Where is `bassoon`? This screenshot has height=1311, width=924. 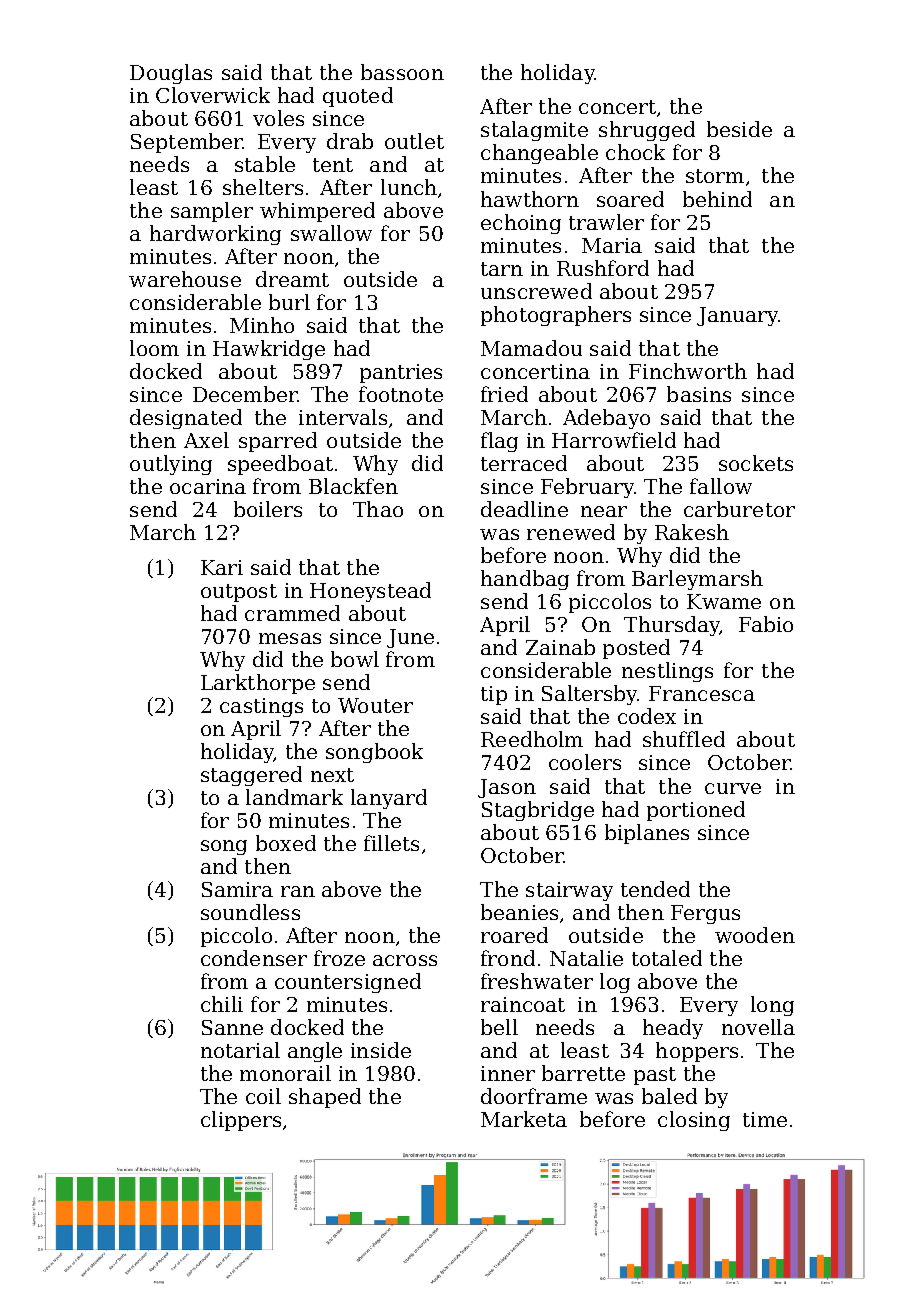 bassoon is located at coordinates (402, 72).
